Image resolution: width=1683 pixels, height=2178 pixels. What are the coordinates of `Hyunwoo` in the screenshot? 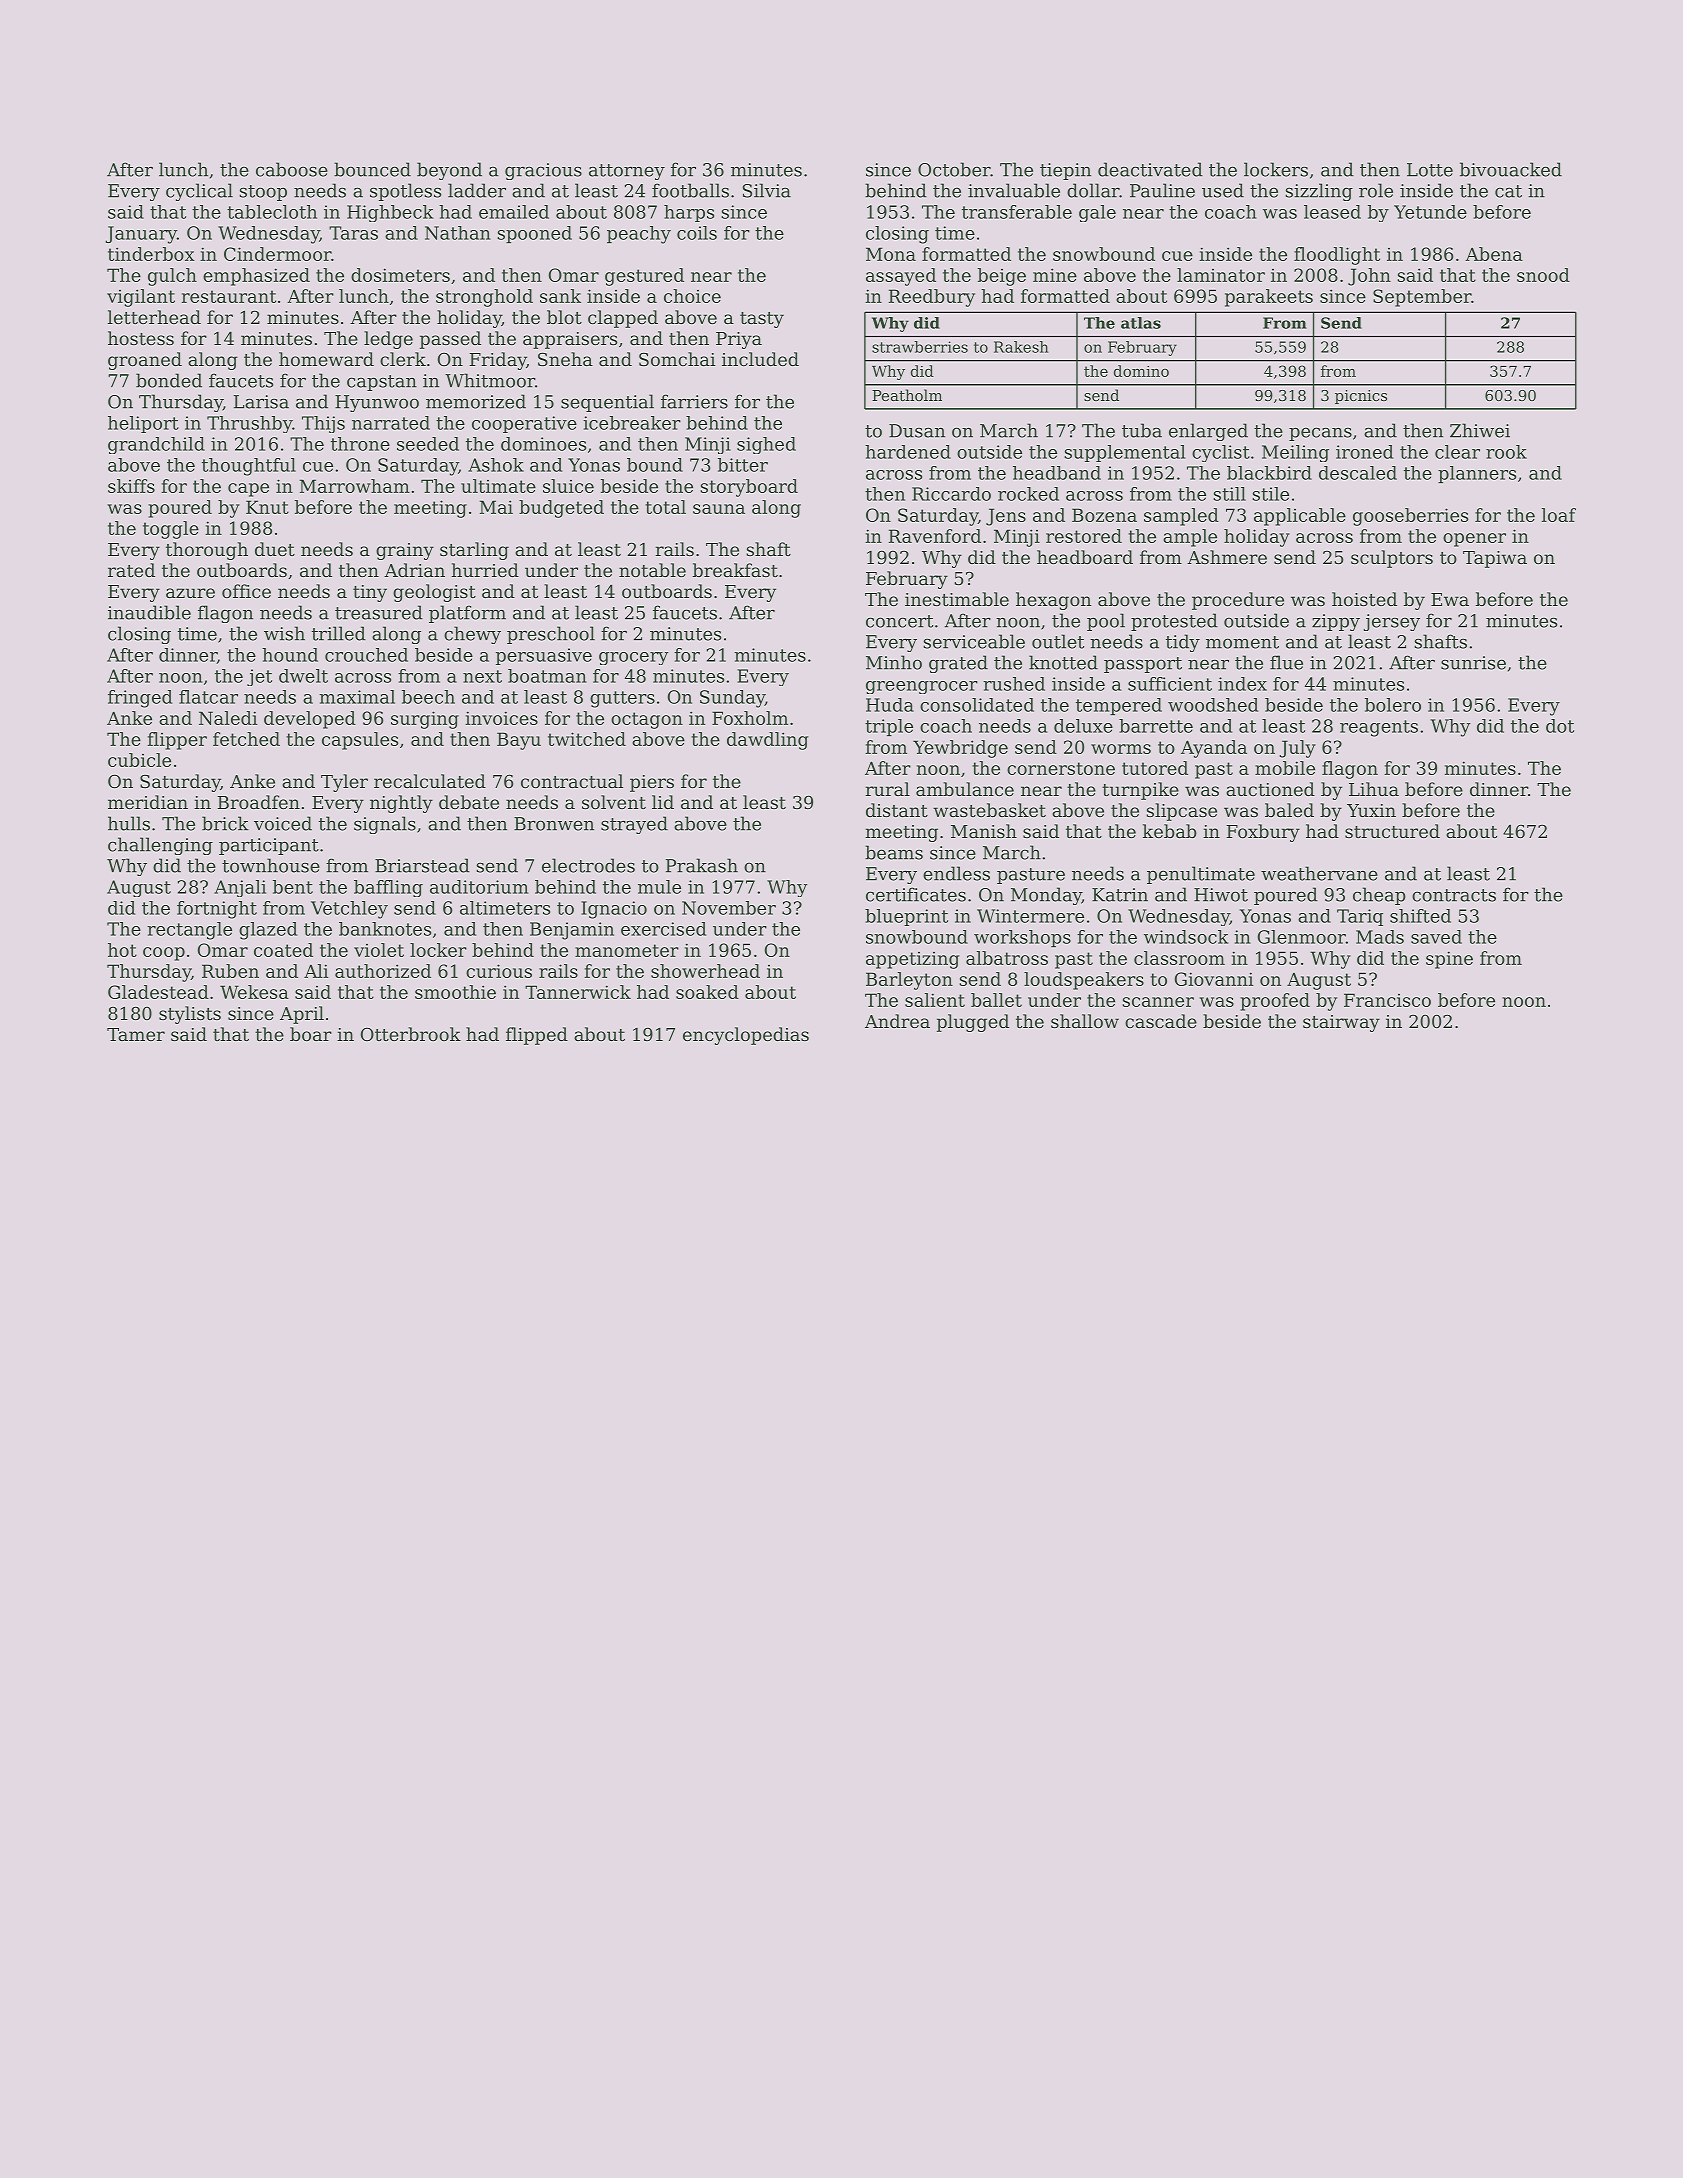 It's located at (377, 403).
